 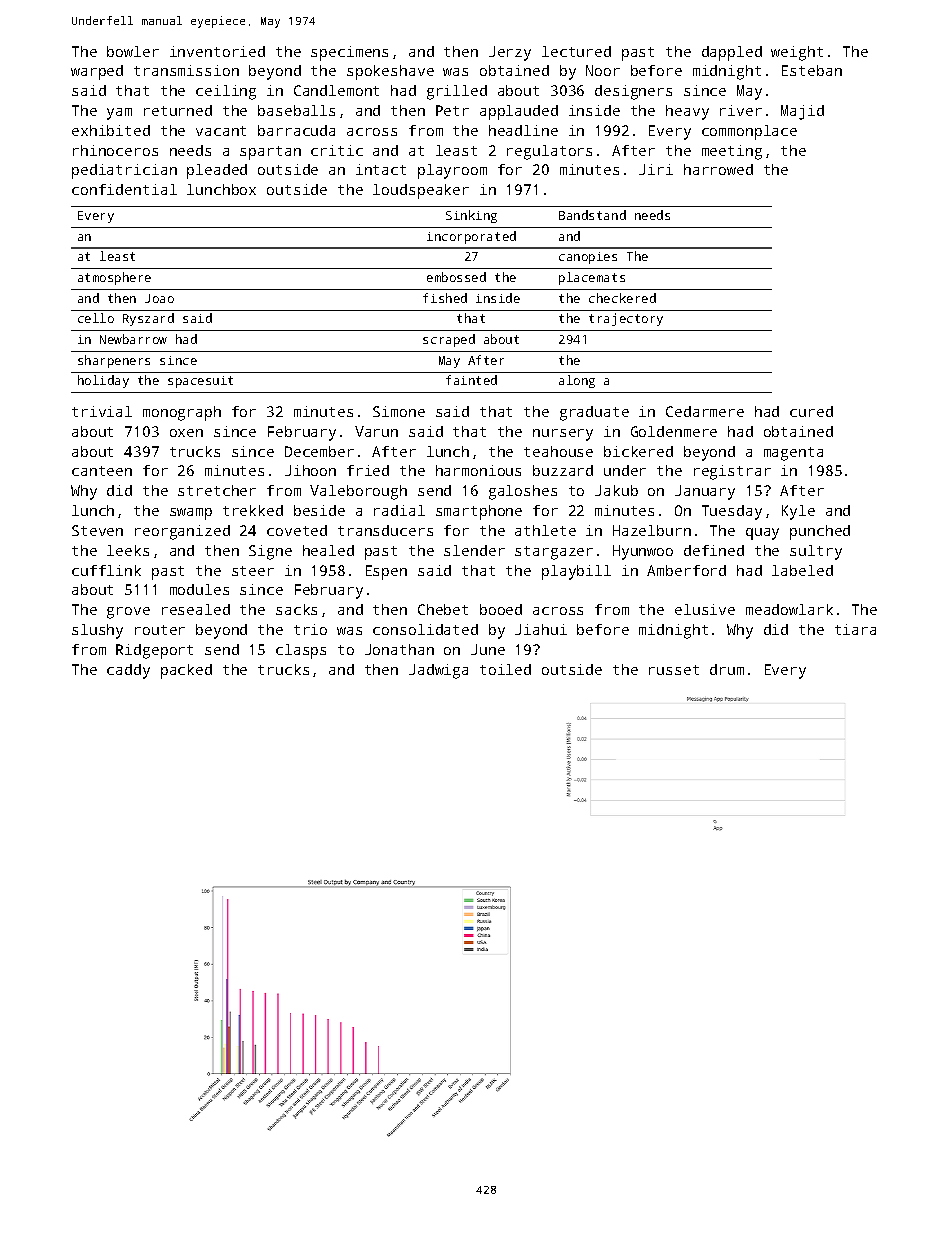 What do you see at coordinates (182, 413) in the screenshot?
I see `monograph` at bounding box center [182, 413].
